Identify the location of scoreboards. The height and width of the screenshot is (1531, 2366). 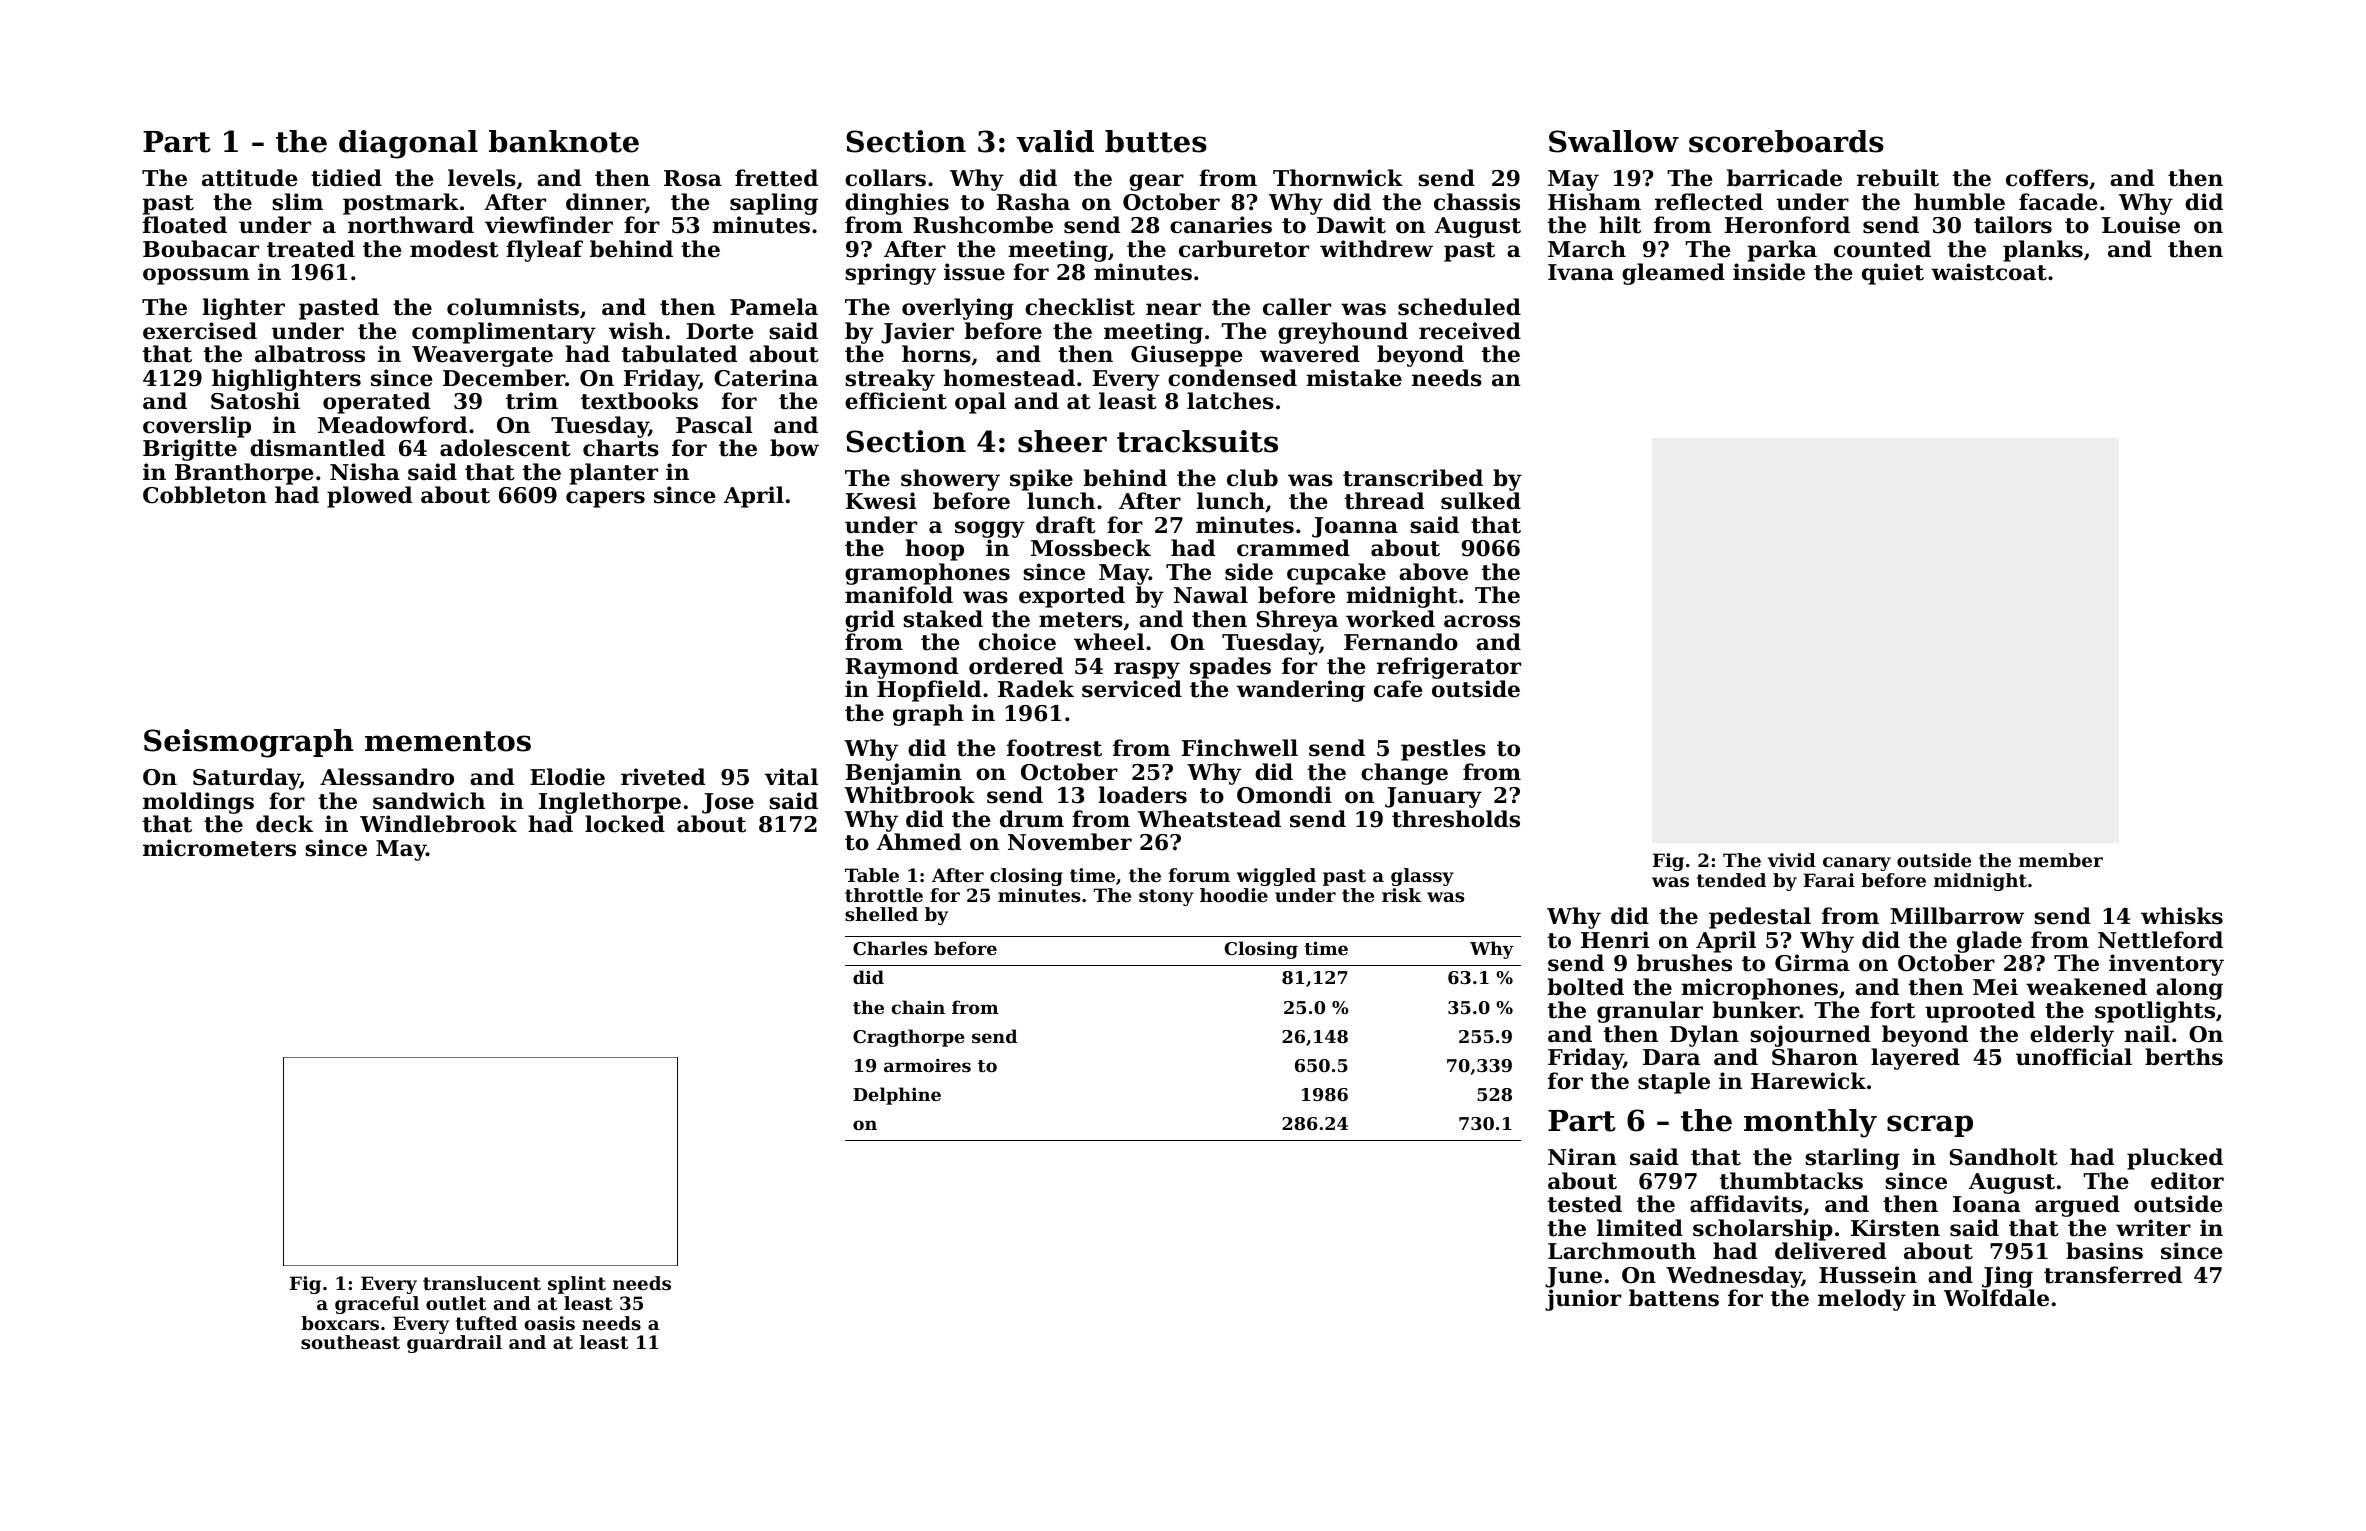
(1786, 141).
